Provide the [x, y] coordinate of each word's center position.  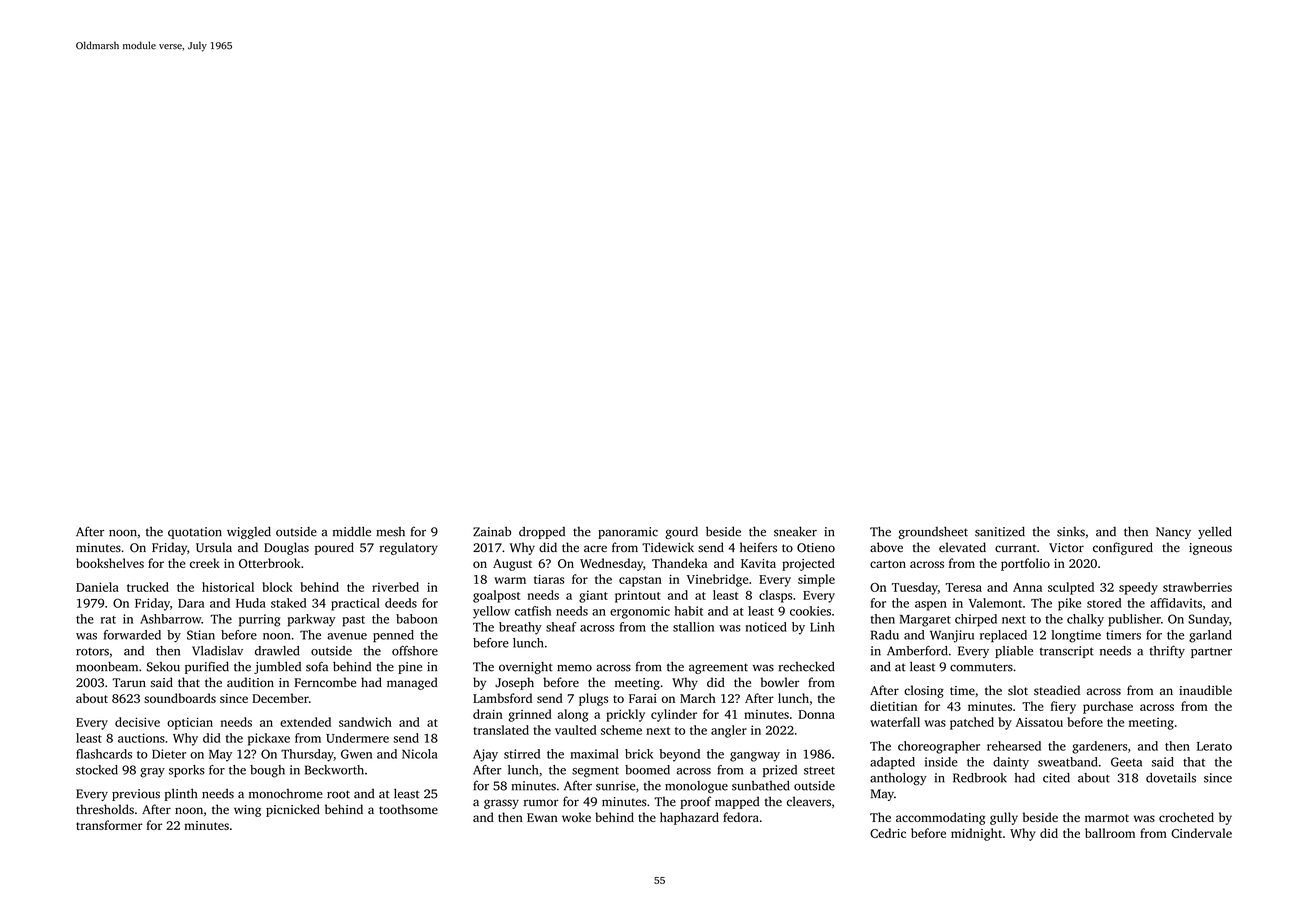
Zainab [492, 532]
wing [247, 811]
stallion [693, 627]
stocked [97, 770]
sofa [317, 666]
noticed [766, 627]
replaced [1003, 636]
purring [260, 620]
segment [595, 772]
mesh [390, 532]
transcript [1067, 652]
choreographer [939, 747]
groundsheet [933, 532]
